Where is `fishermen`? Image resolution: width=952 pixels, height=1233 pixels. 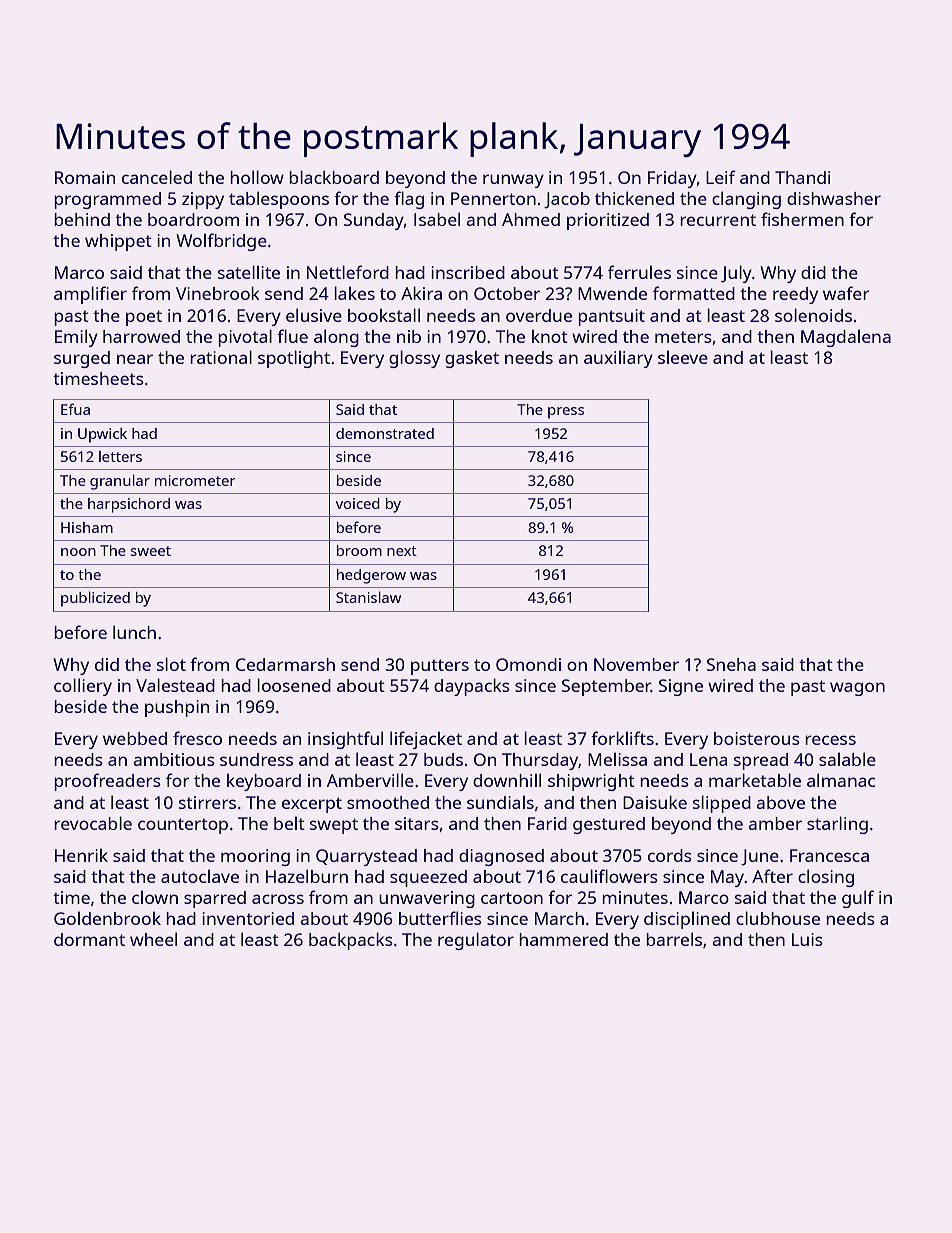
fishermen is located at coordinates (802, 219).
